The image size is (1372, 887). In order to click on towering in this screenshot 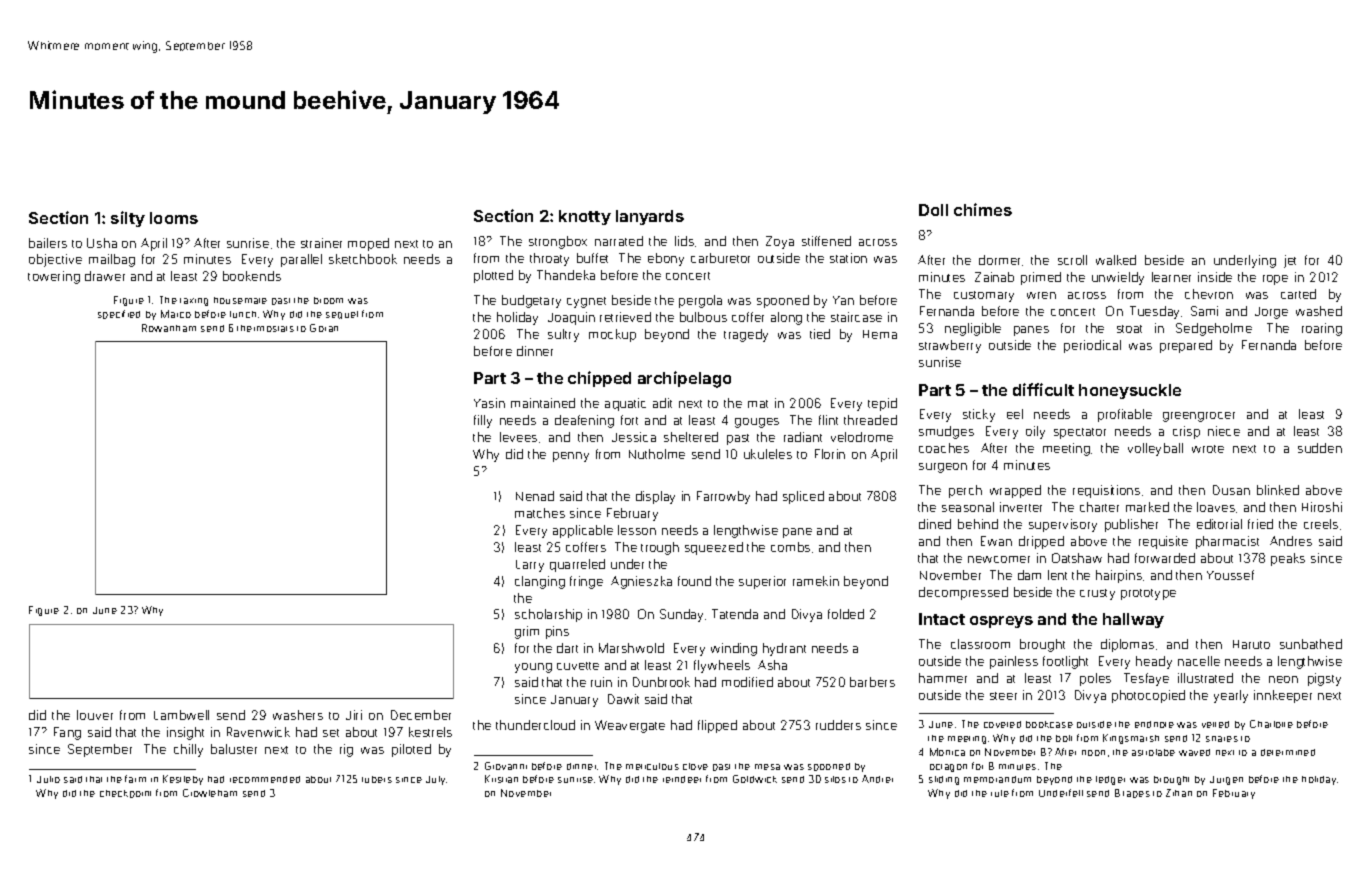, I will do `click(54, 277)`.
